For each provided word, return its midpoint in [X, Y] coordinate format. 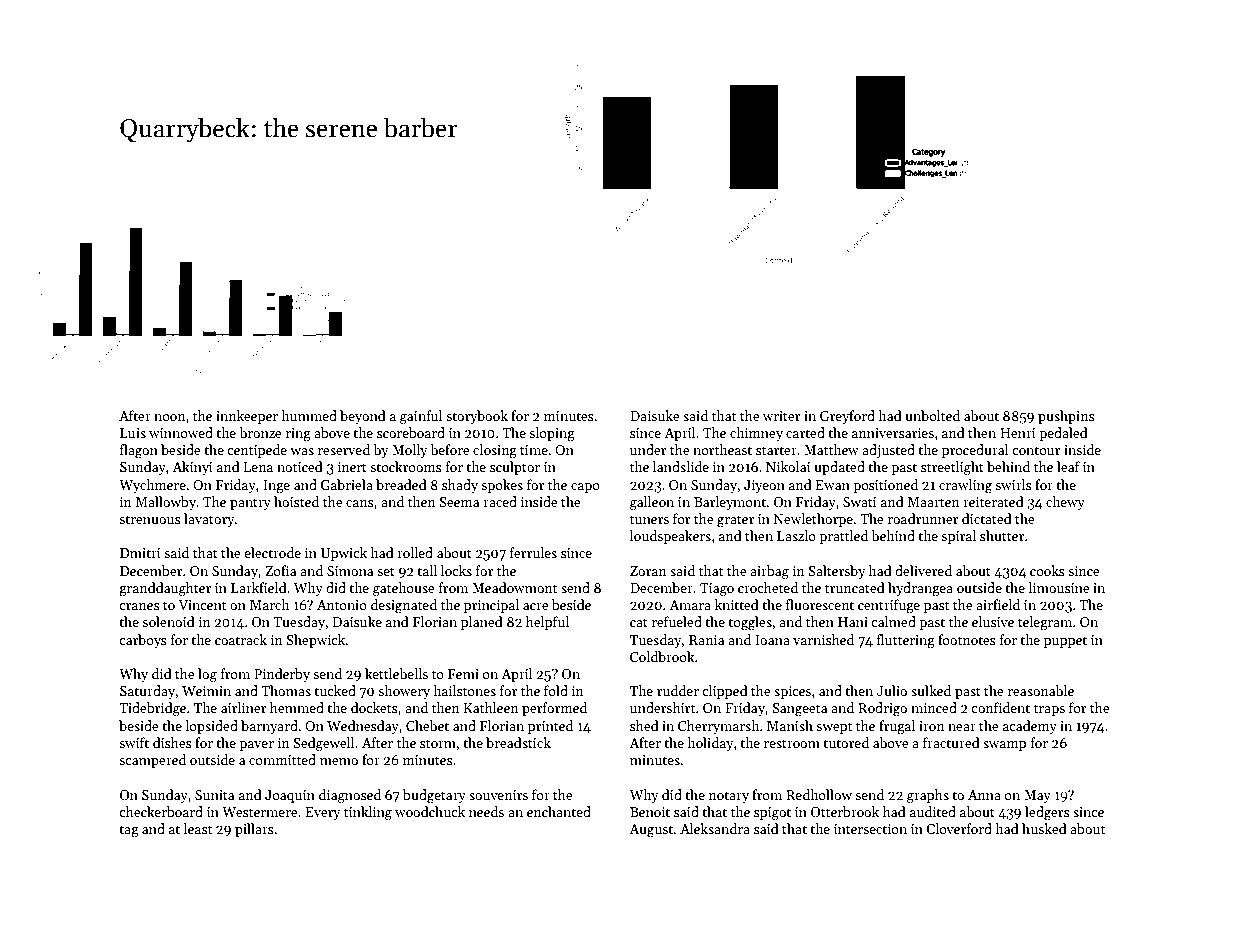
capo [585, 488]
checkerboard [161, 811]
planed [482, 623]
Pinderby [282, 675]
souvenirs [498, 795]
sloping [552, 434]
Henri [1018, 433]
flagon [139, 451]
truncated [855, 587]
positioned [885, 486]
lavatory [209, 520]
